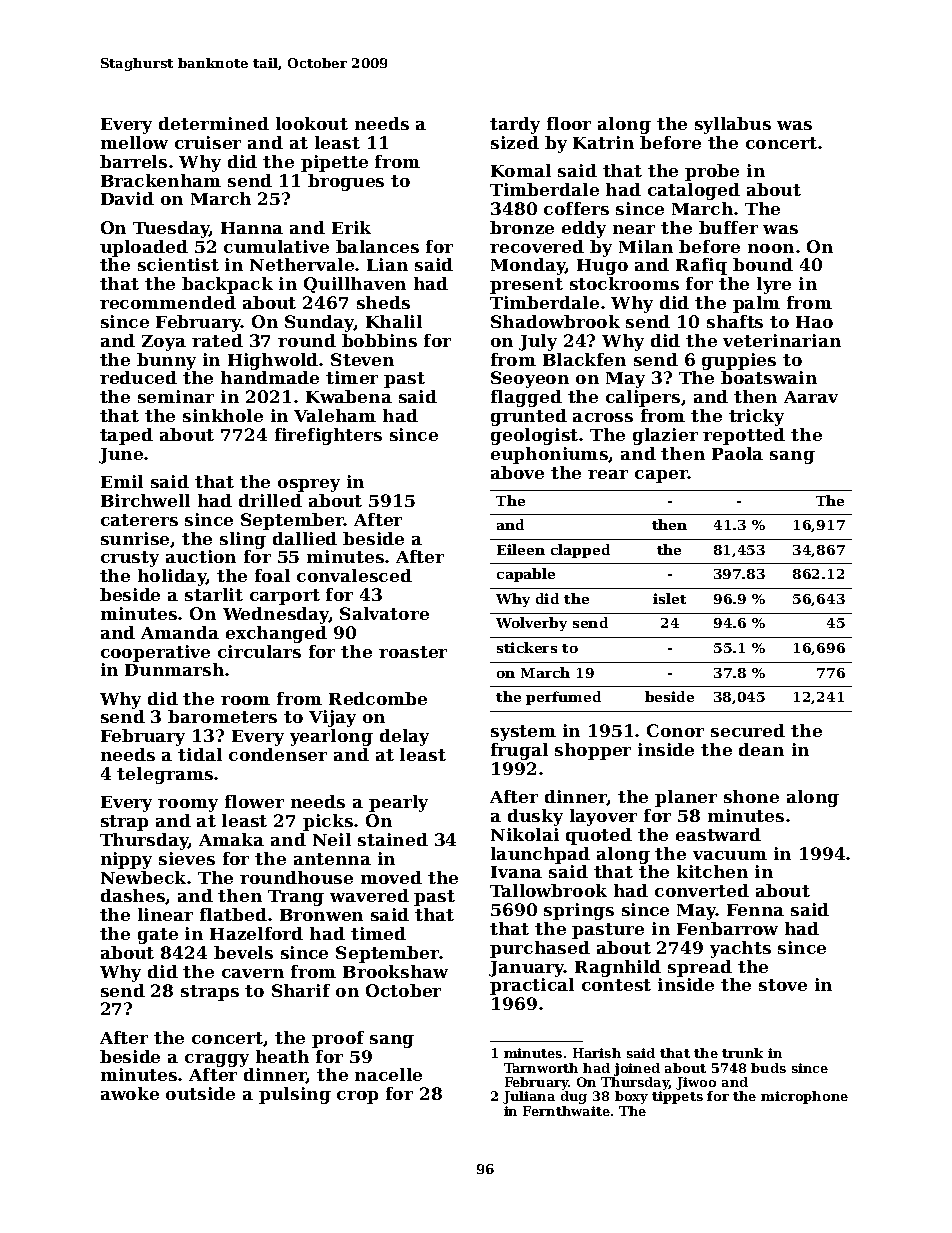 The width and height of the document is (952, 1233). What do you see at coordinates (771, 248) in the document?
I see `noon` at bounding box center [771, 248].
